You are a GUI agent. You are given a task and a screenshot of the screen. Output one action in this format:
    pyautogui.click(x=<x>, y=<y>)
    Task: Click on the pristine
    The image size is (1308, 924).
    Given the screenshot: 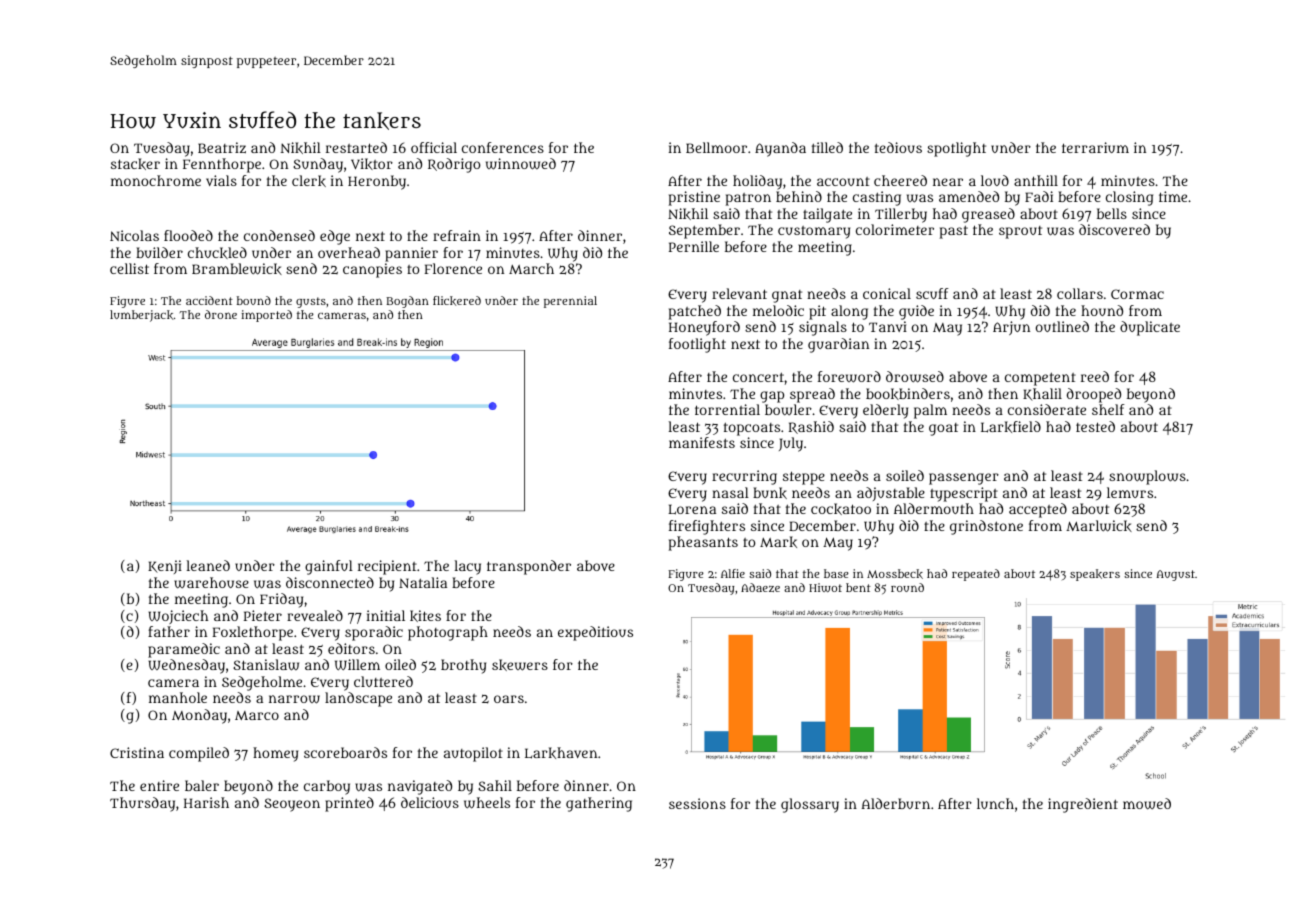 What is the action you would take?
    pyautogui.click(x=694, y=198)
